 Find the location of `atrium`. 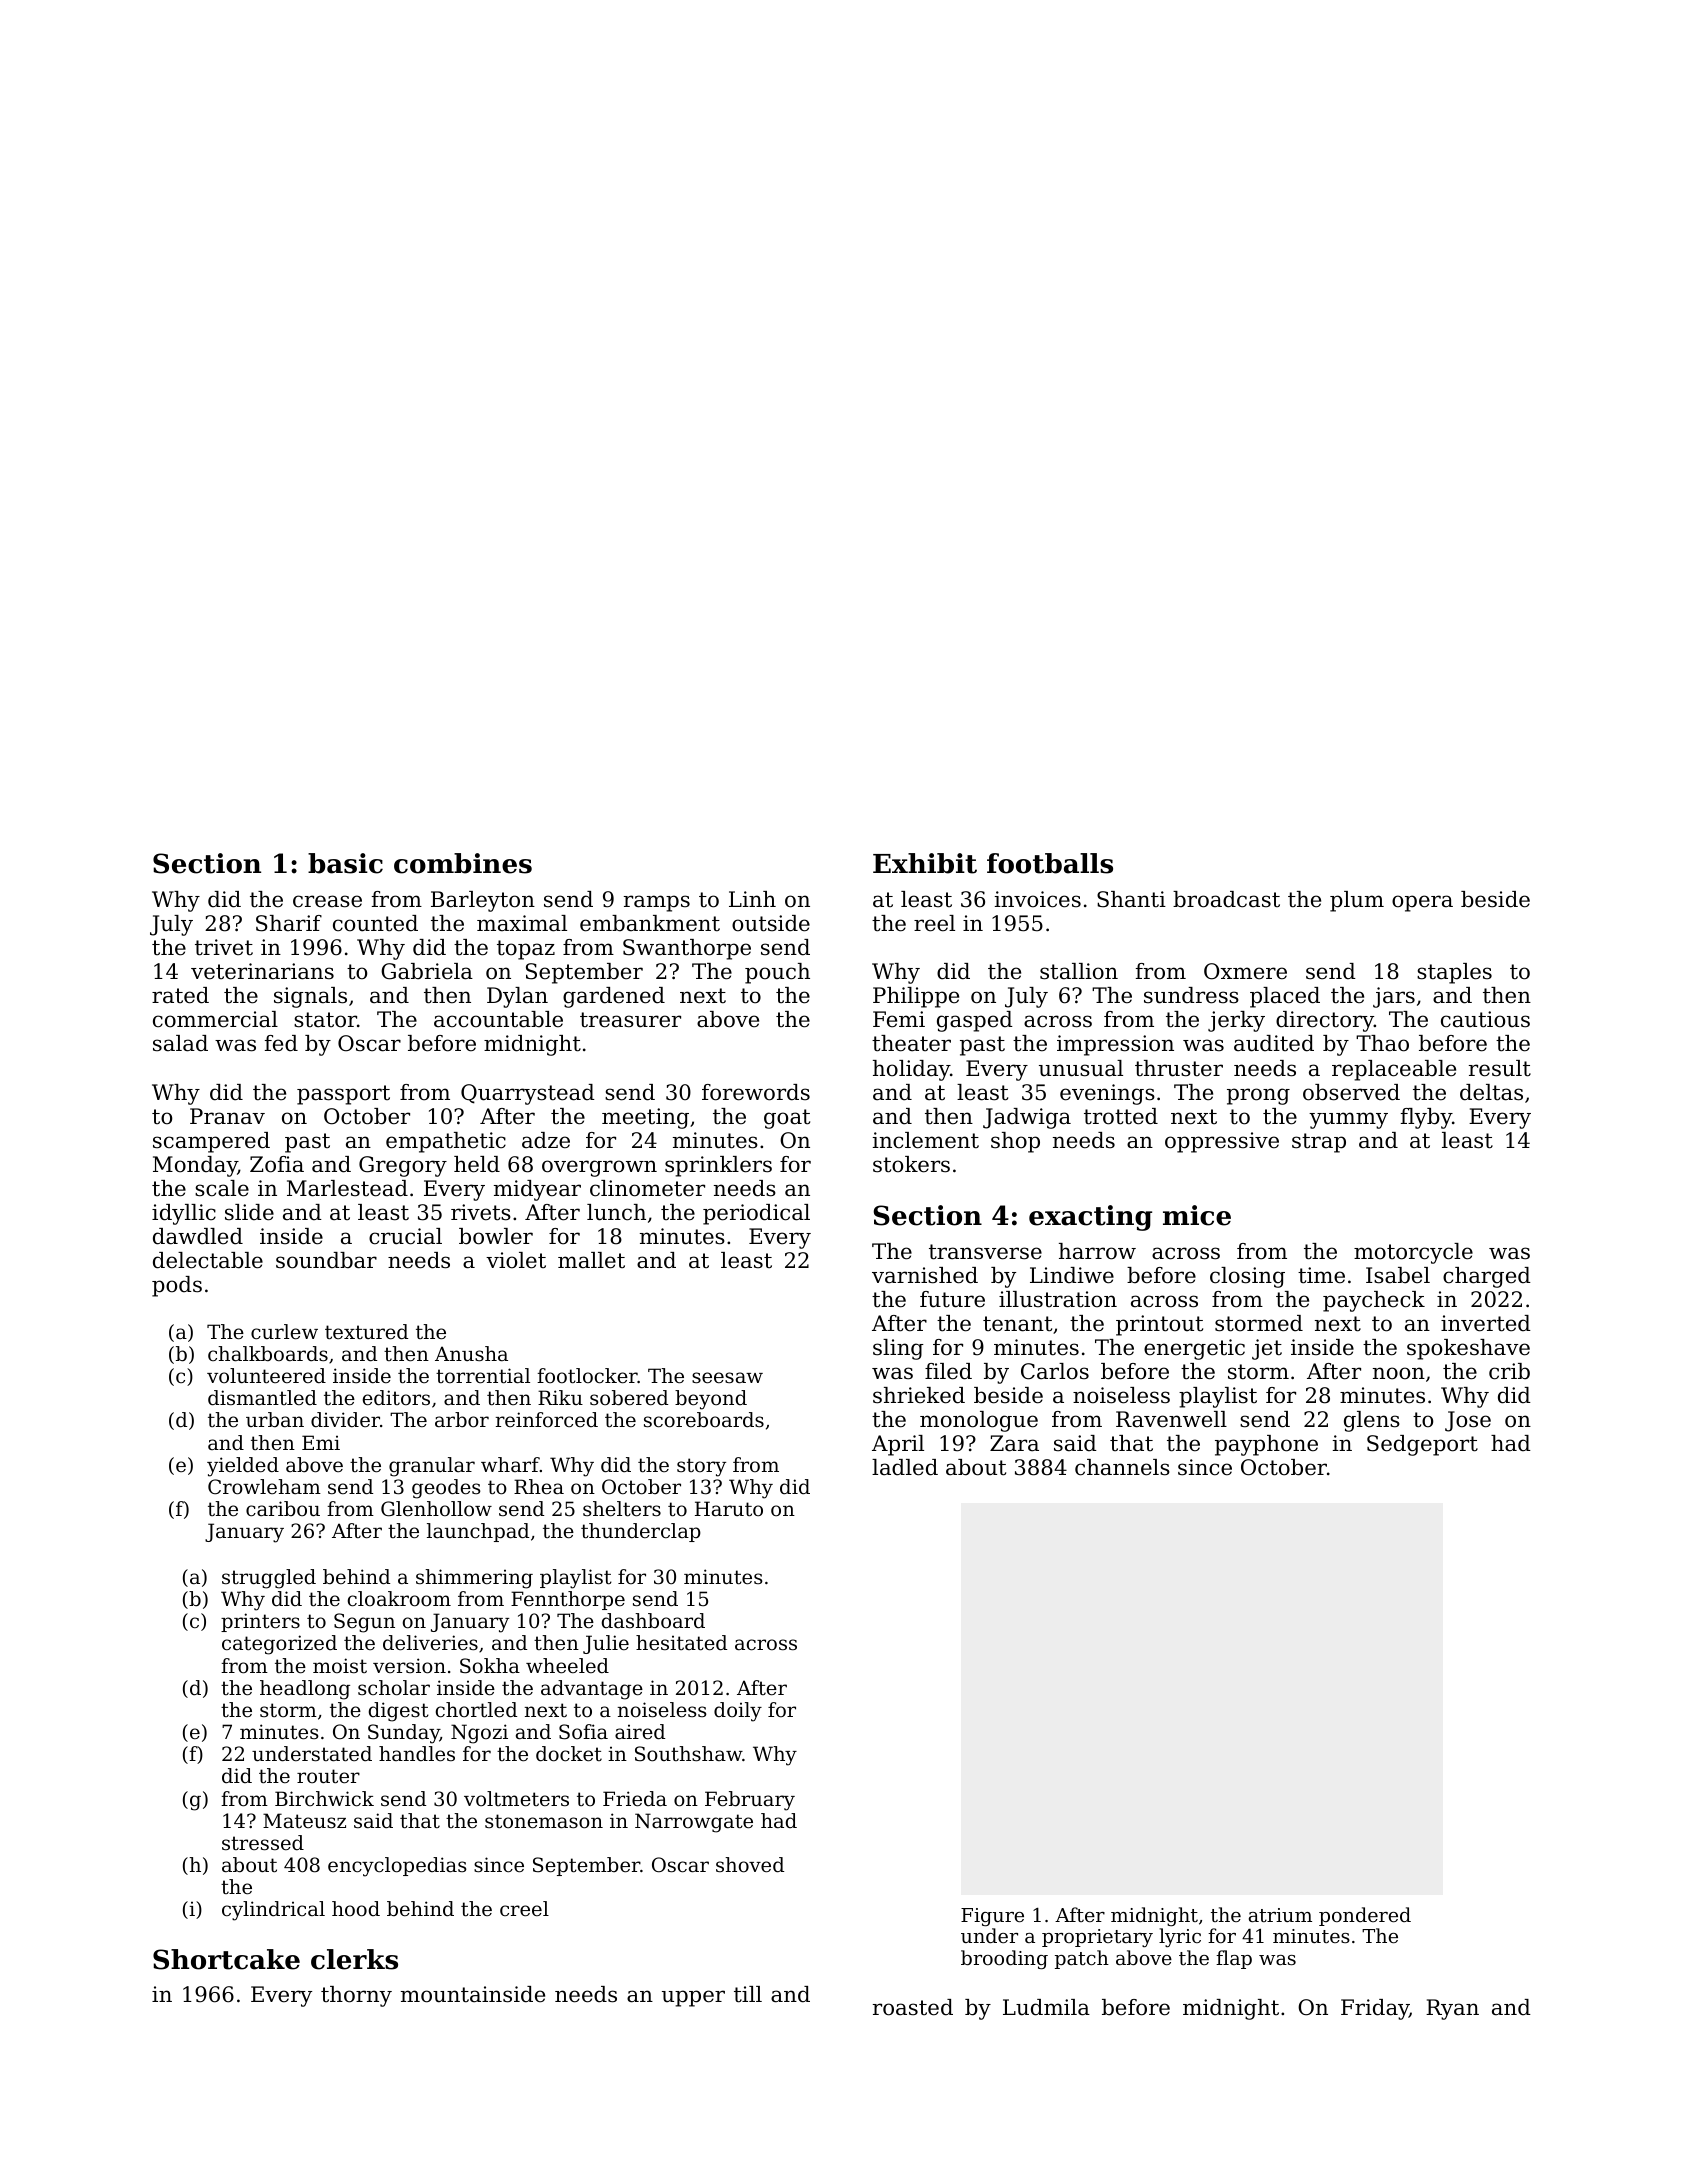

atrium is located at coordinates (1280, 1915).
